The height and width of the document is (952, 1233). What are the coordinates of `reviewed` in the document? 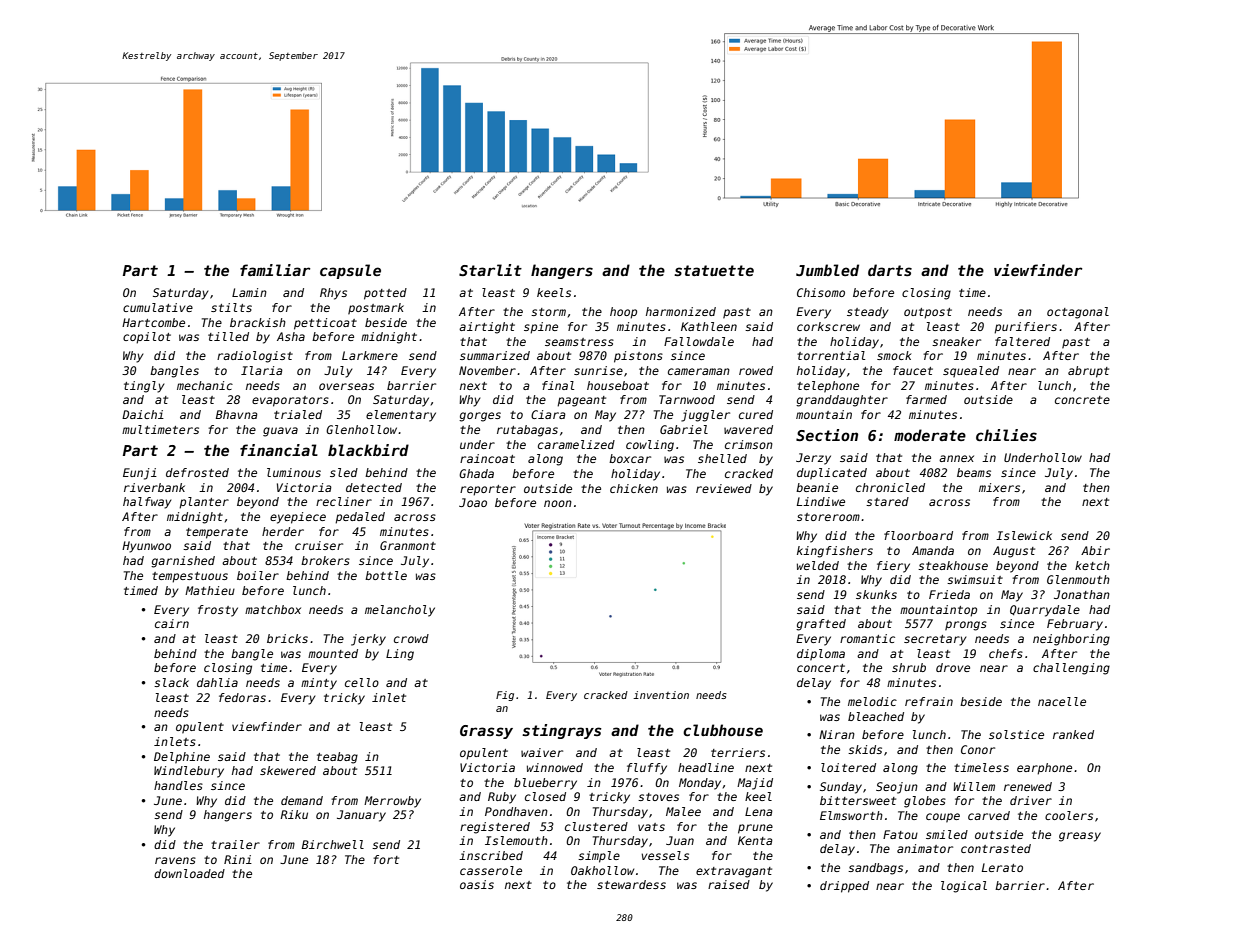 It's located at (724, 488).
